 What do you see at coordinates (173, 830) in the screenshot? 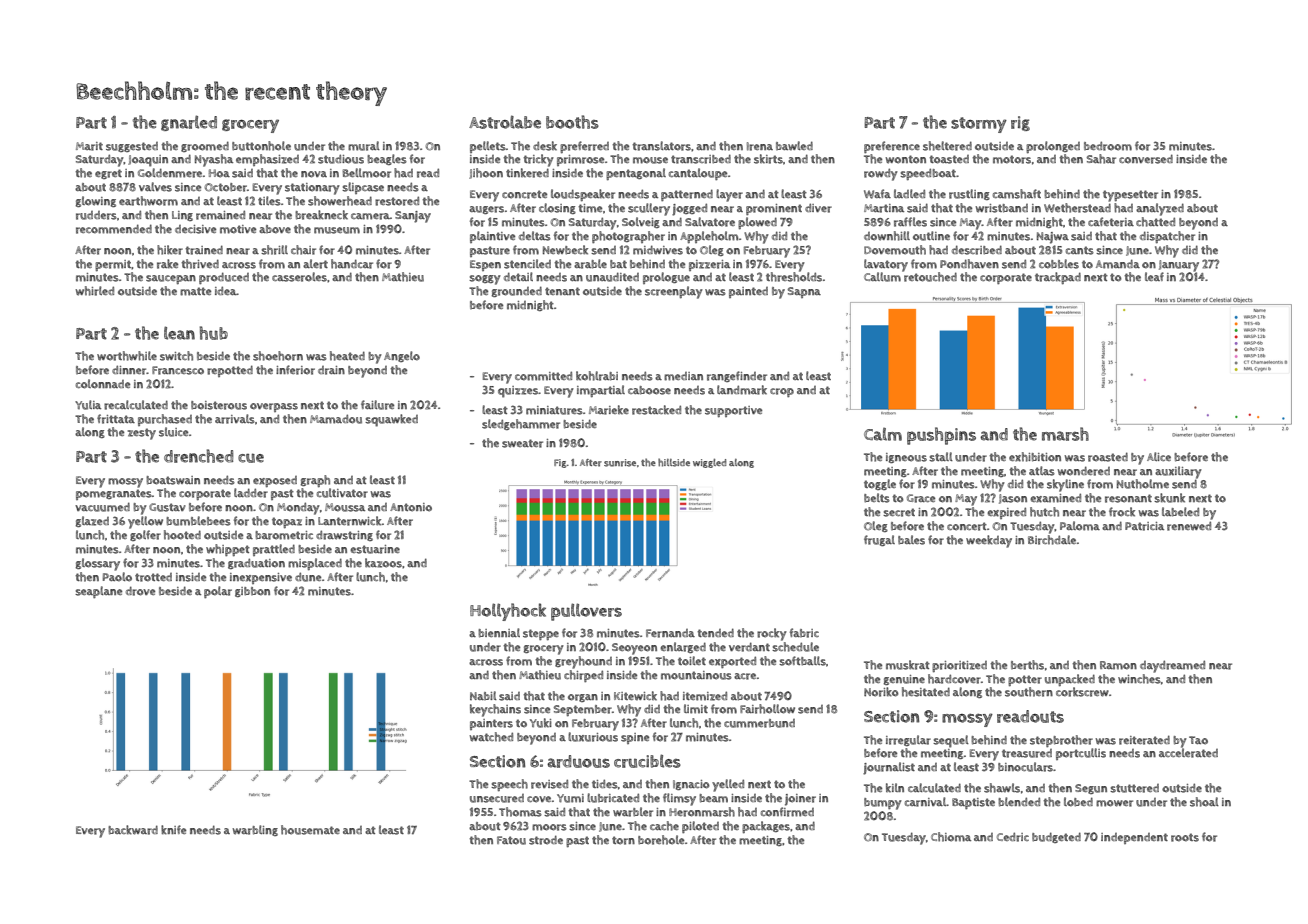
I see `knife` at bounding box center [173, 830].
